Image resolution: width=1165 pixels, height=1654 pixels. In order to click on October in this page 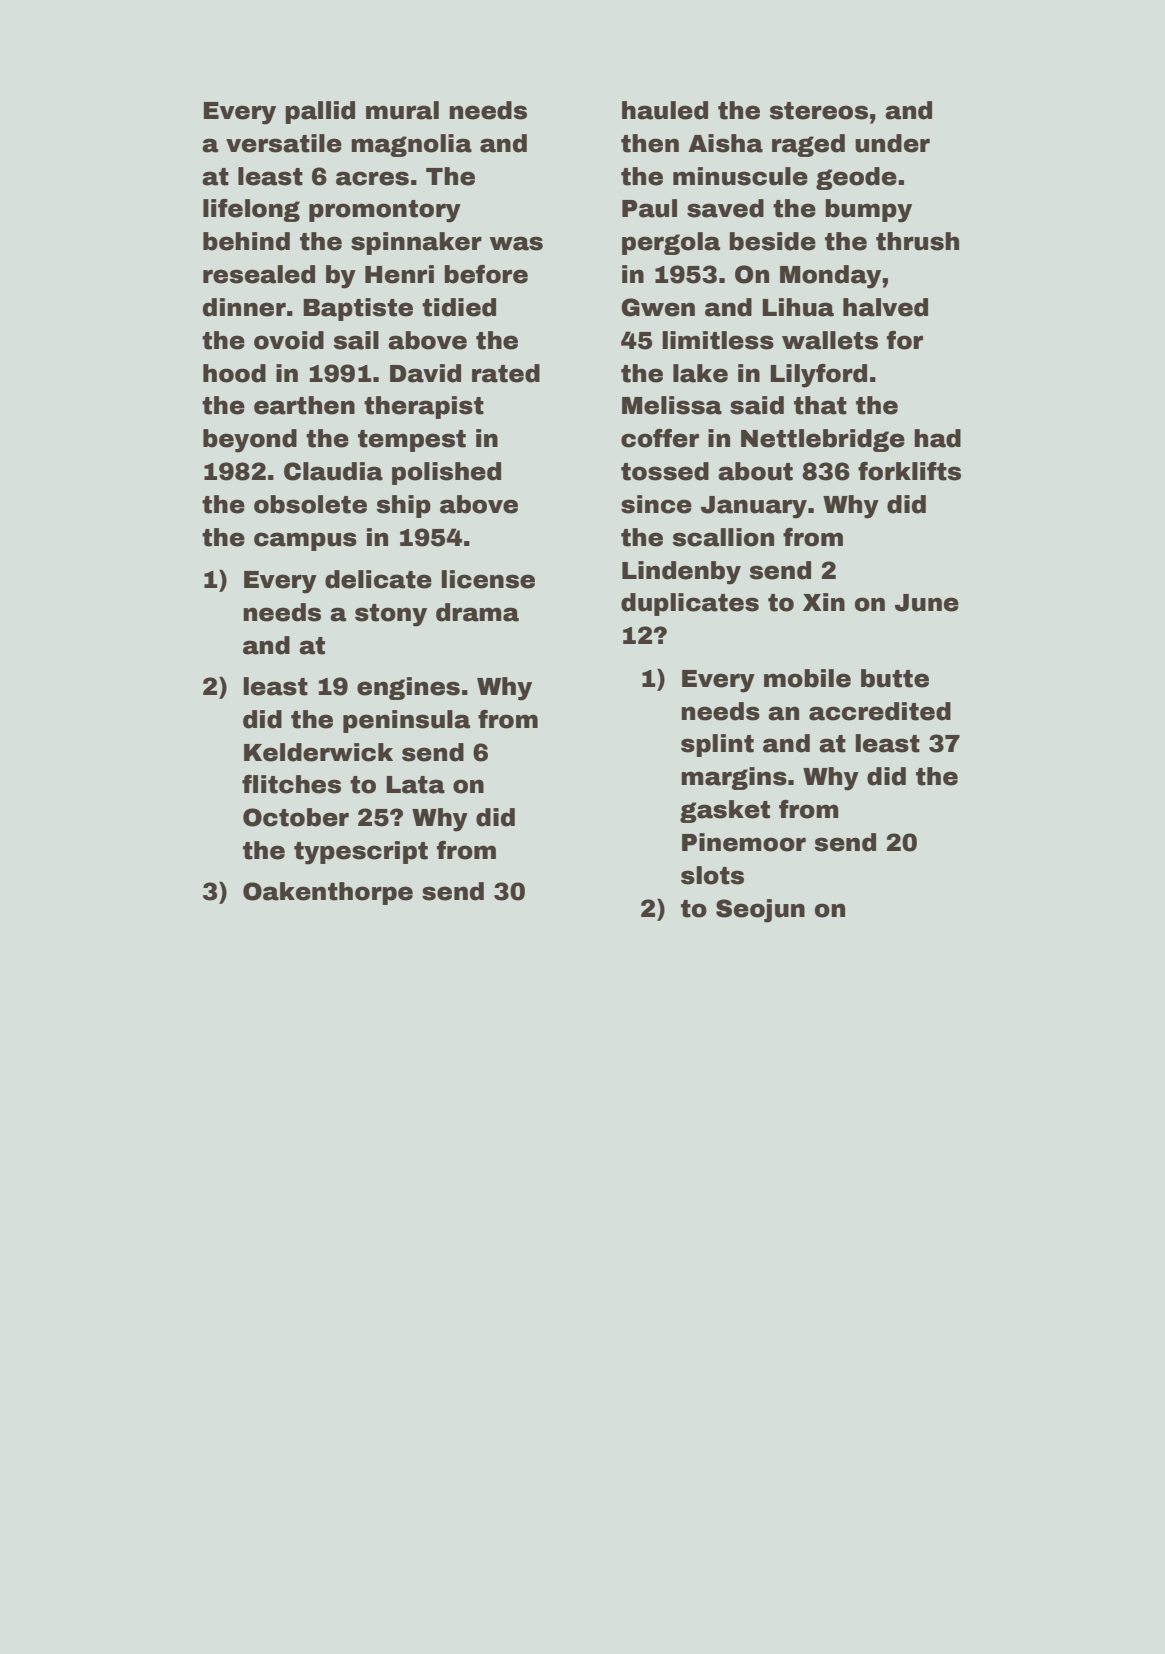, I will do `click(296, 817)`.
